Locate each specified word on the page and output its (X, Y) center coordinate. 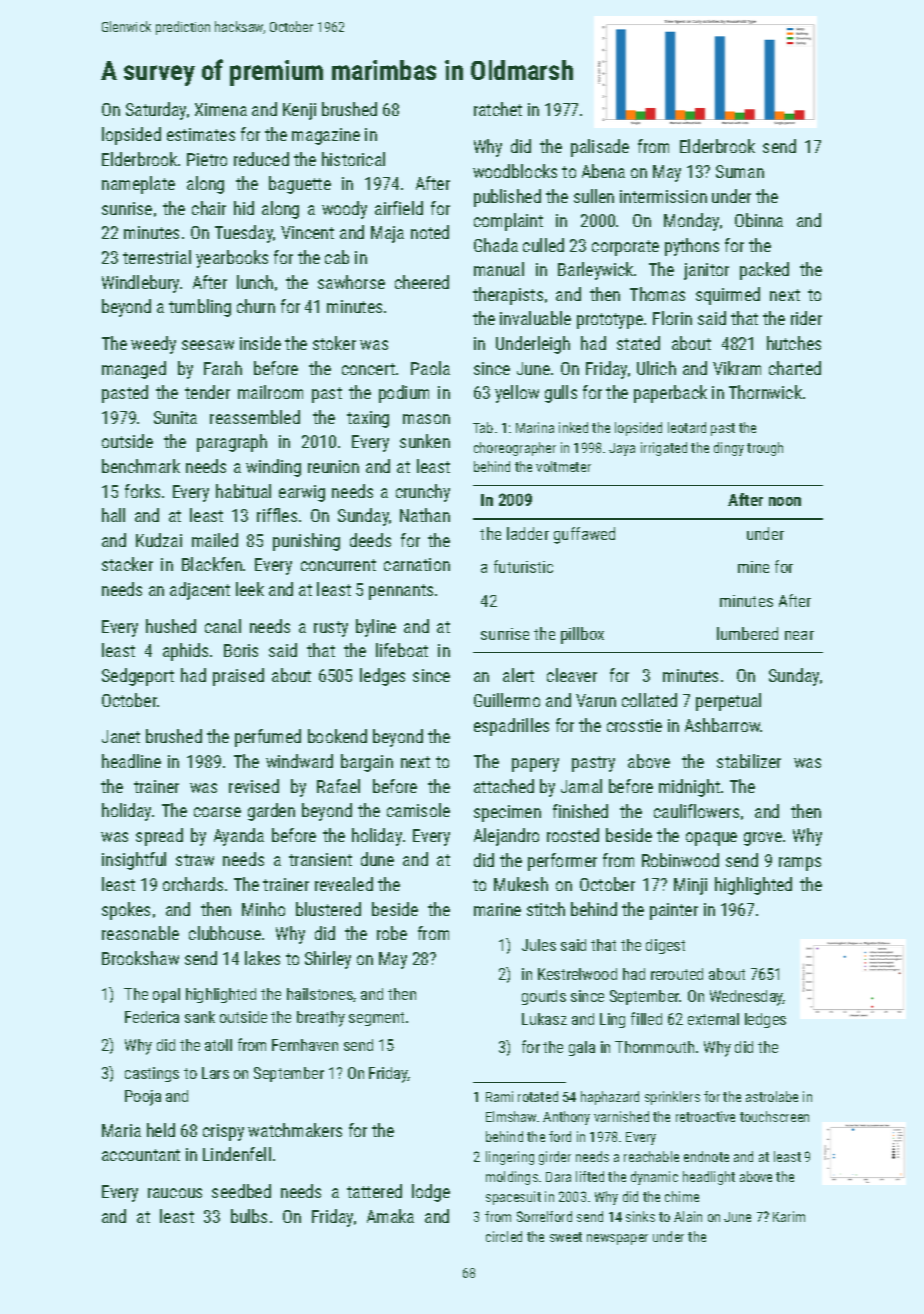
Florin (672, 318)
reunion (333, 466)
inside (260, 343)
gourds (544, 997)
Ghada (496, 245)
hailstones (320, 994)
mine (753, 567)
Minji (690, 886)
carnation (417, 564)
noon (785, 501)
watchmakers (295, 1130)
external (713, 1019)
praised (238, 677)
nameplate (138, 185)
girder (555, 1158)
